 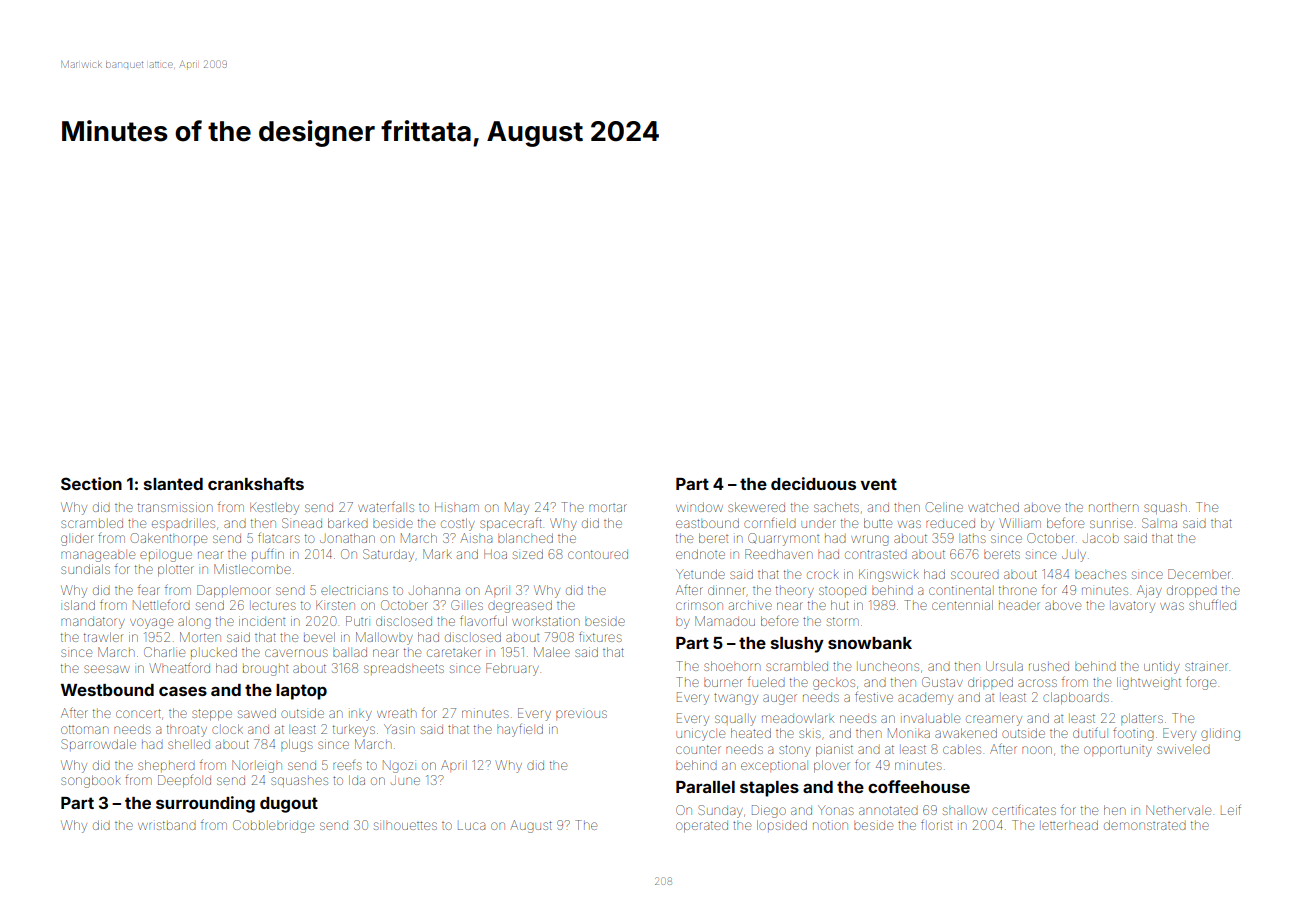 What do you see at coordinates (878, 484) in the screenshot?
I see `vent` at bounding box center [878, 484].
